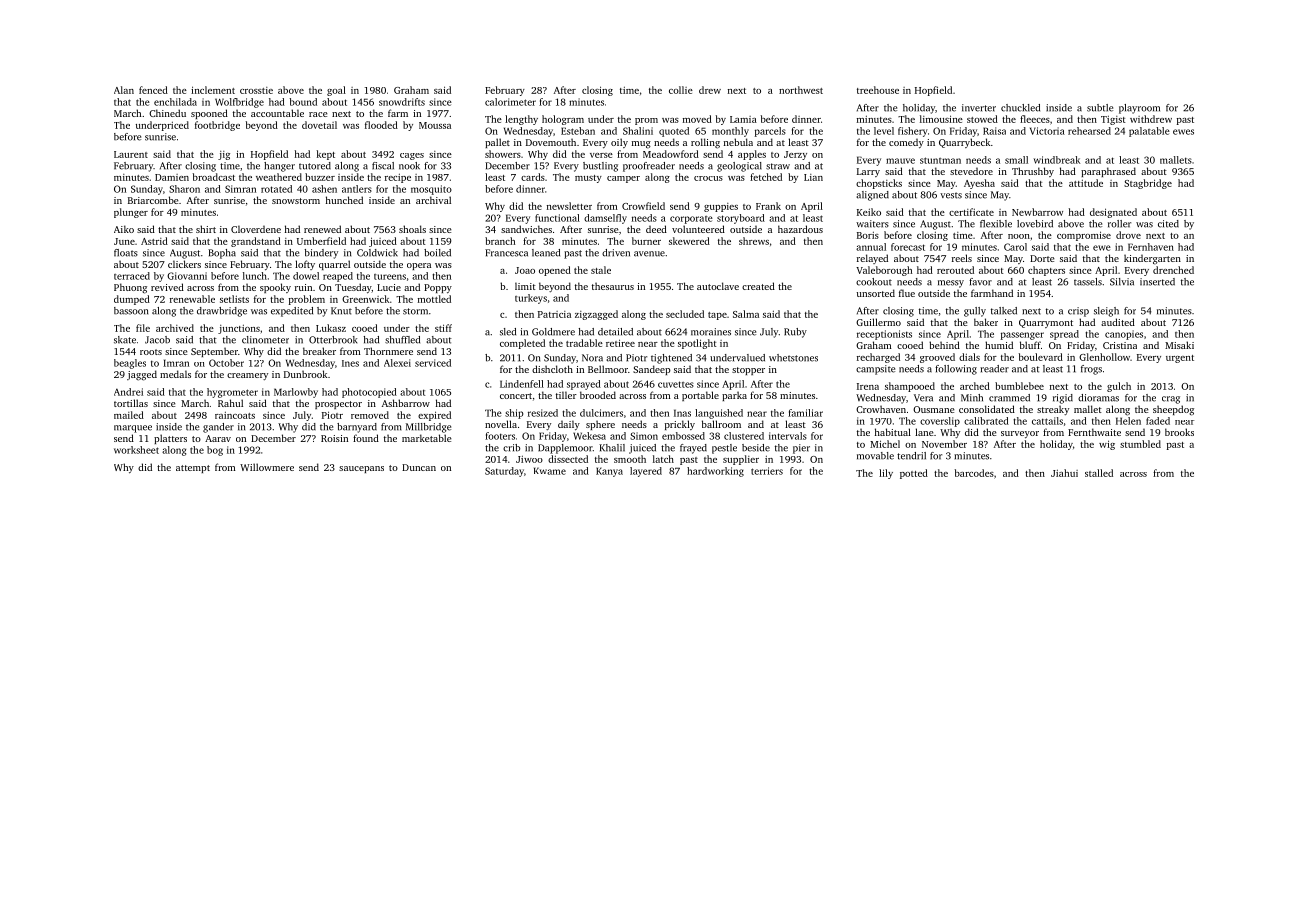  Describe the element at coordinates (419, 266) in the screenshot. I see `opera` at that location.
